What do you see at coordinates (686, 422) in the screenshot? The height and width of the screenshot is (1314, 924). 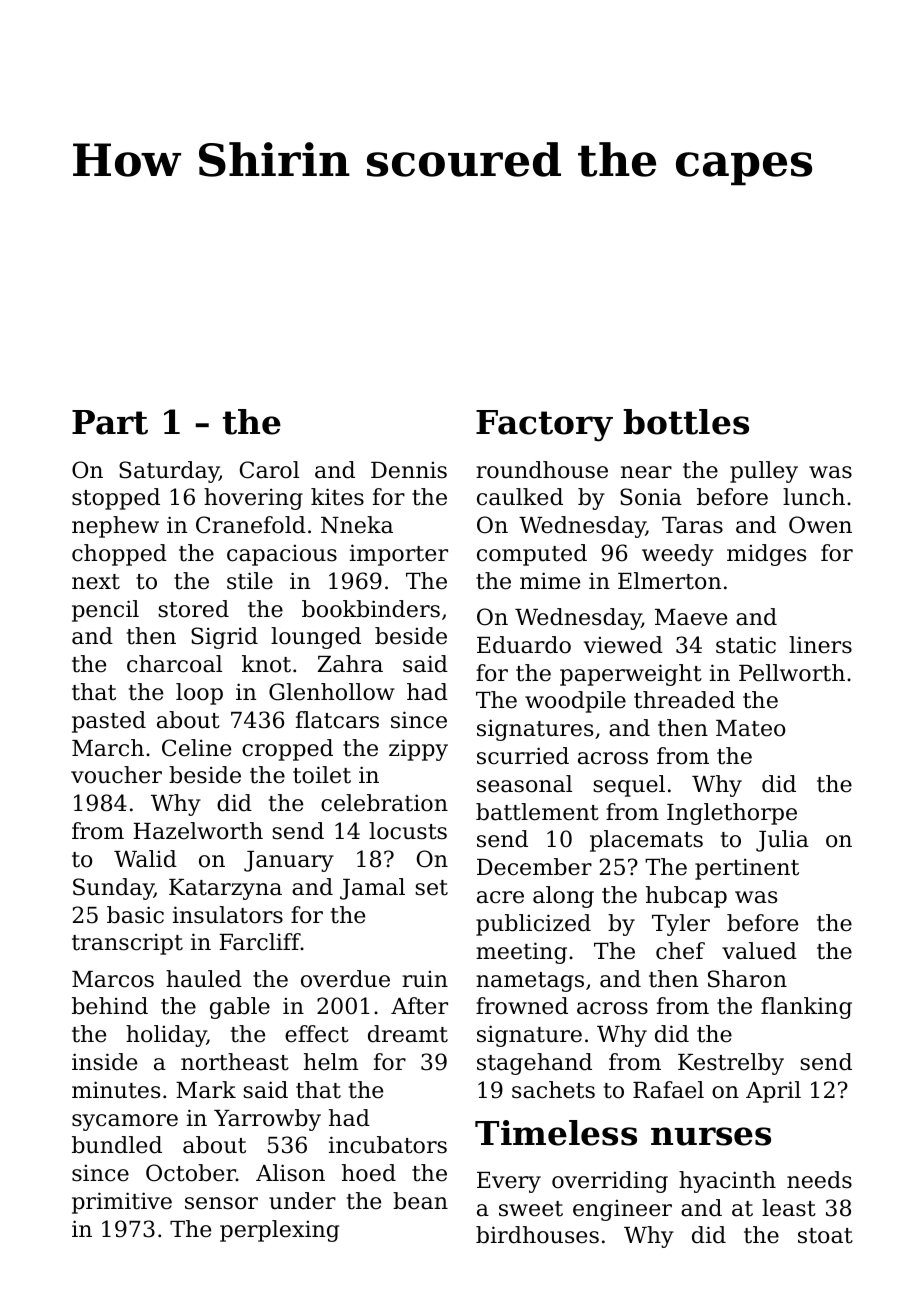 I see `bottles` at bounding box center [686, 422].
